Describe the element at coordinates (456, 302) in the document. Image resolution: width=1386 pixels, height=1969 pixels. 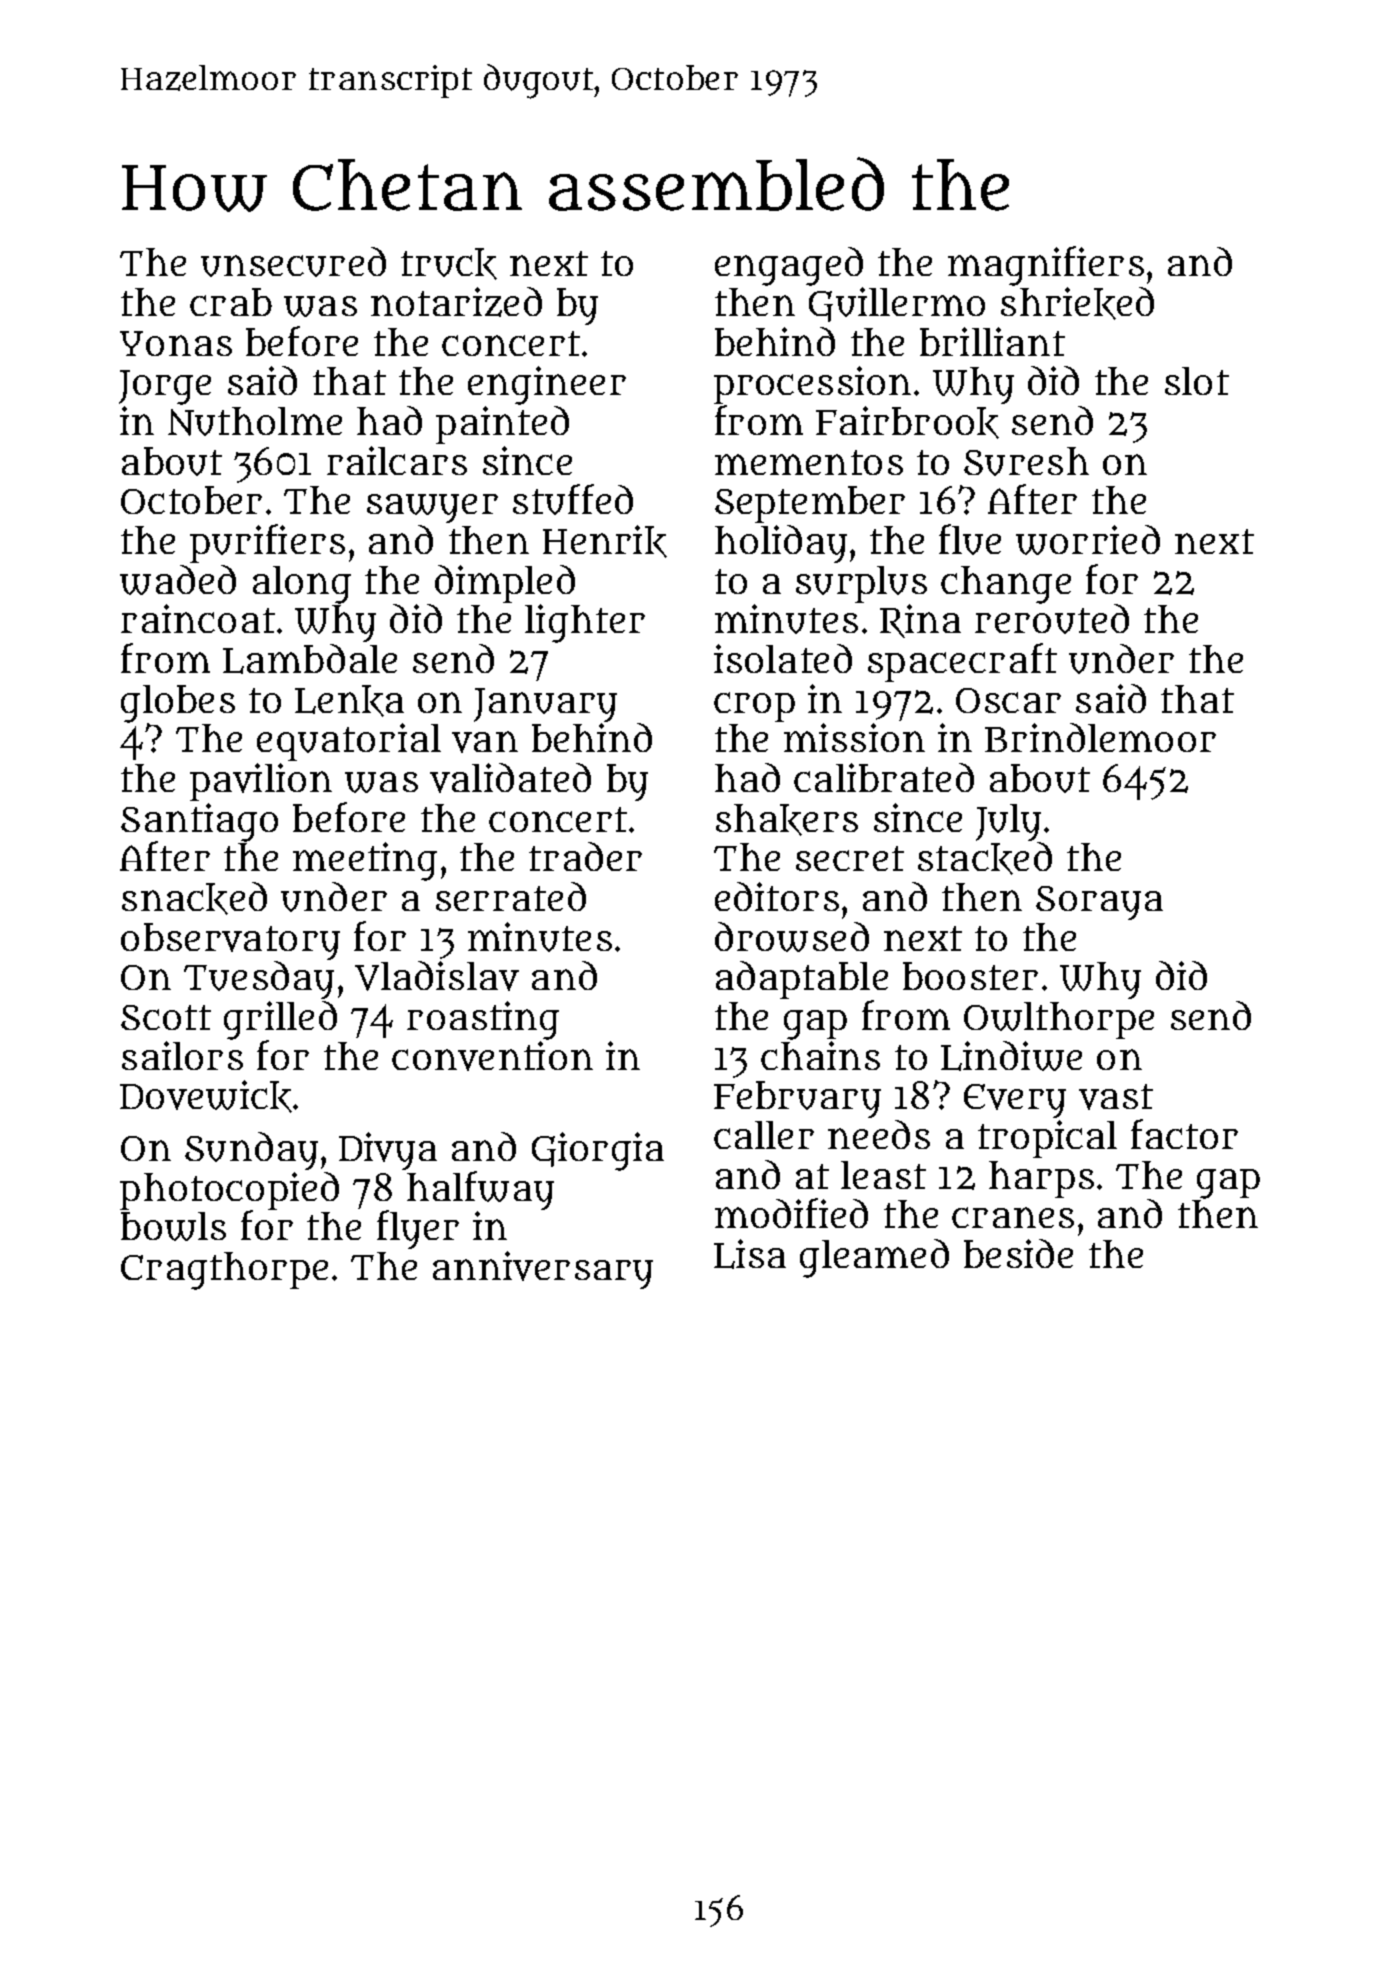
I see `notarized` at that location.
